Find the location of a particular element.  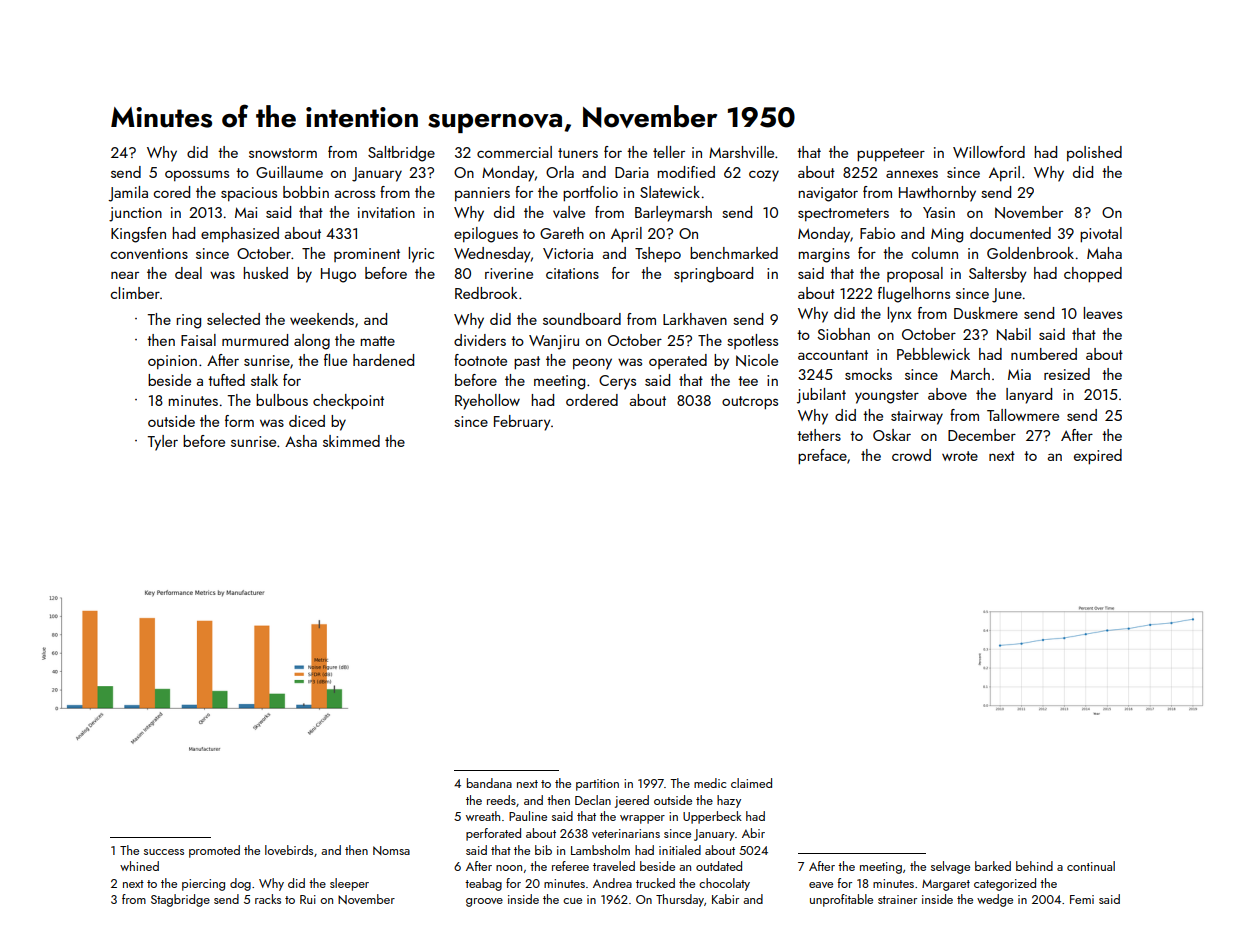

Hawthornby is located at coordinates (937, 194).
